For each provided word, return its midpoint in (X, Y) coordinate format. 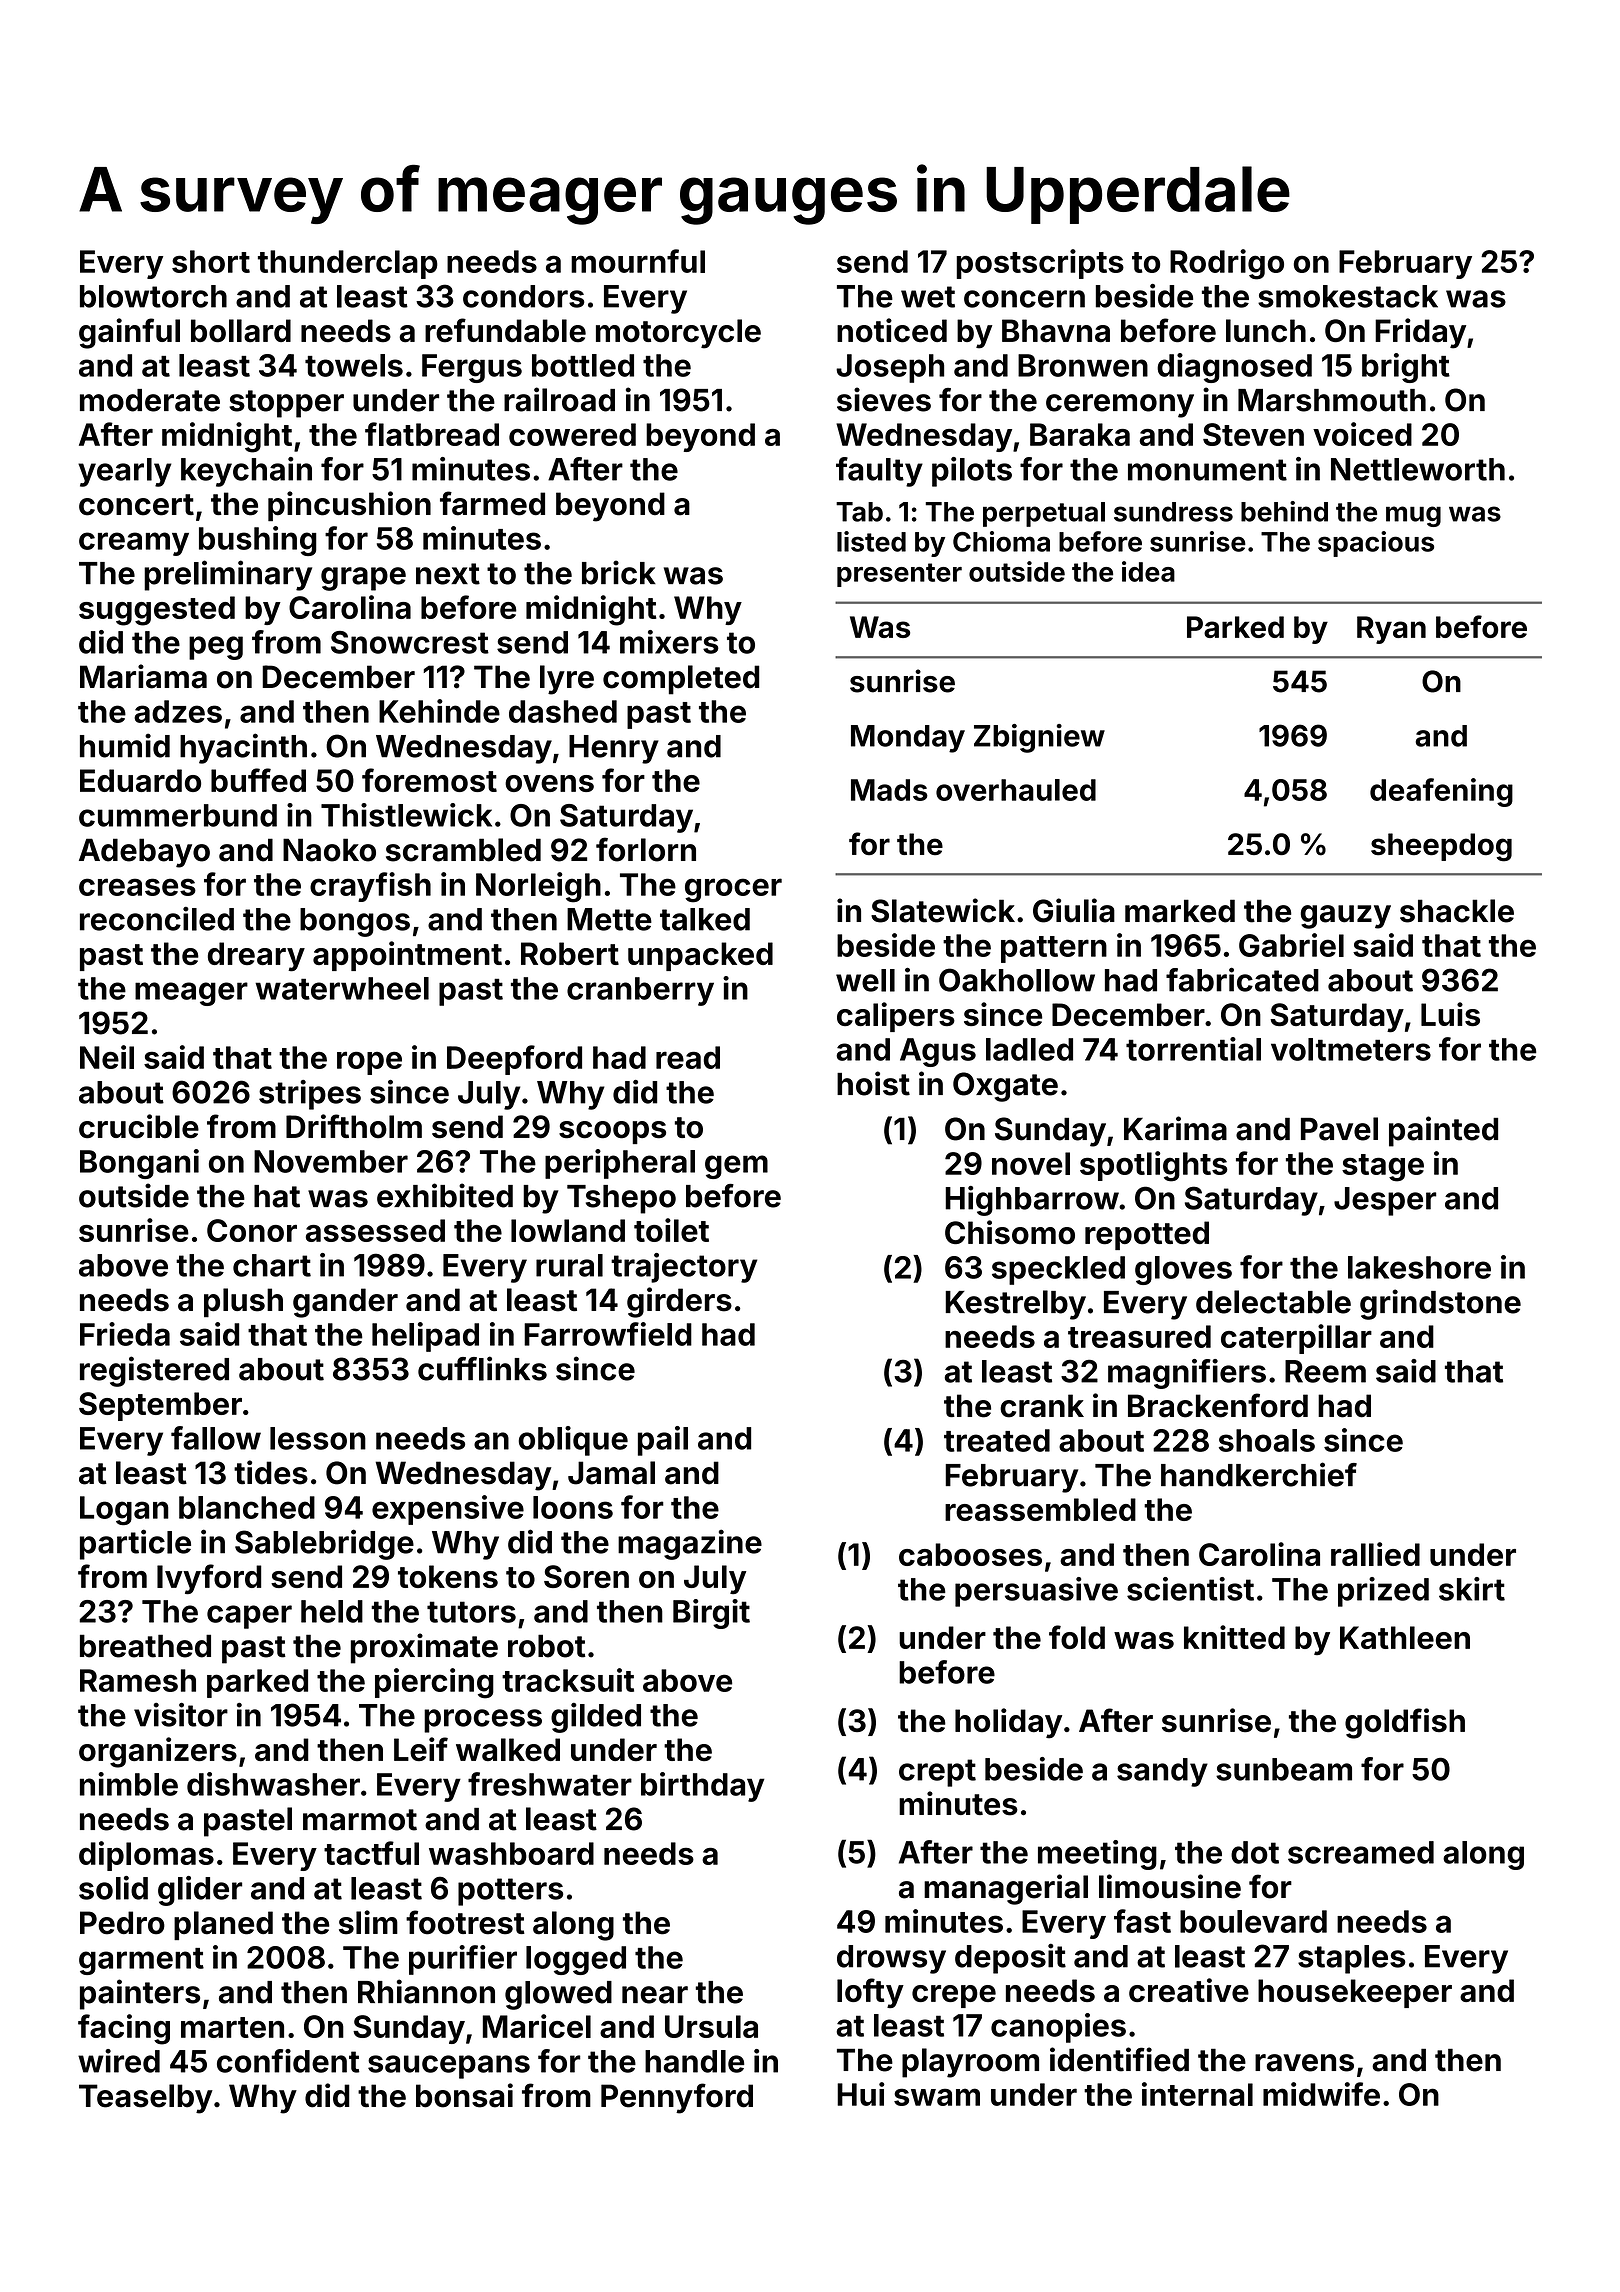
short (211, 261)
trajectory (684, 1268)
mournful (638, 261)
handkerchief (1259, 1474)
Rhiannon (426, 1991)
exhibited (445, 1195)
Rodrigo (1227, 264)
